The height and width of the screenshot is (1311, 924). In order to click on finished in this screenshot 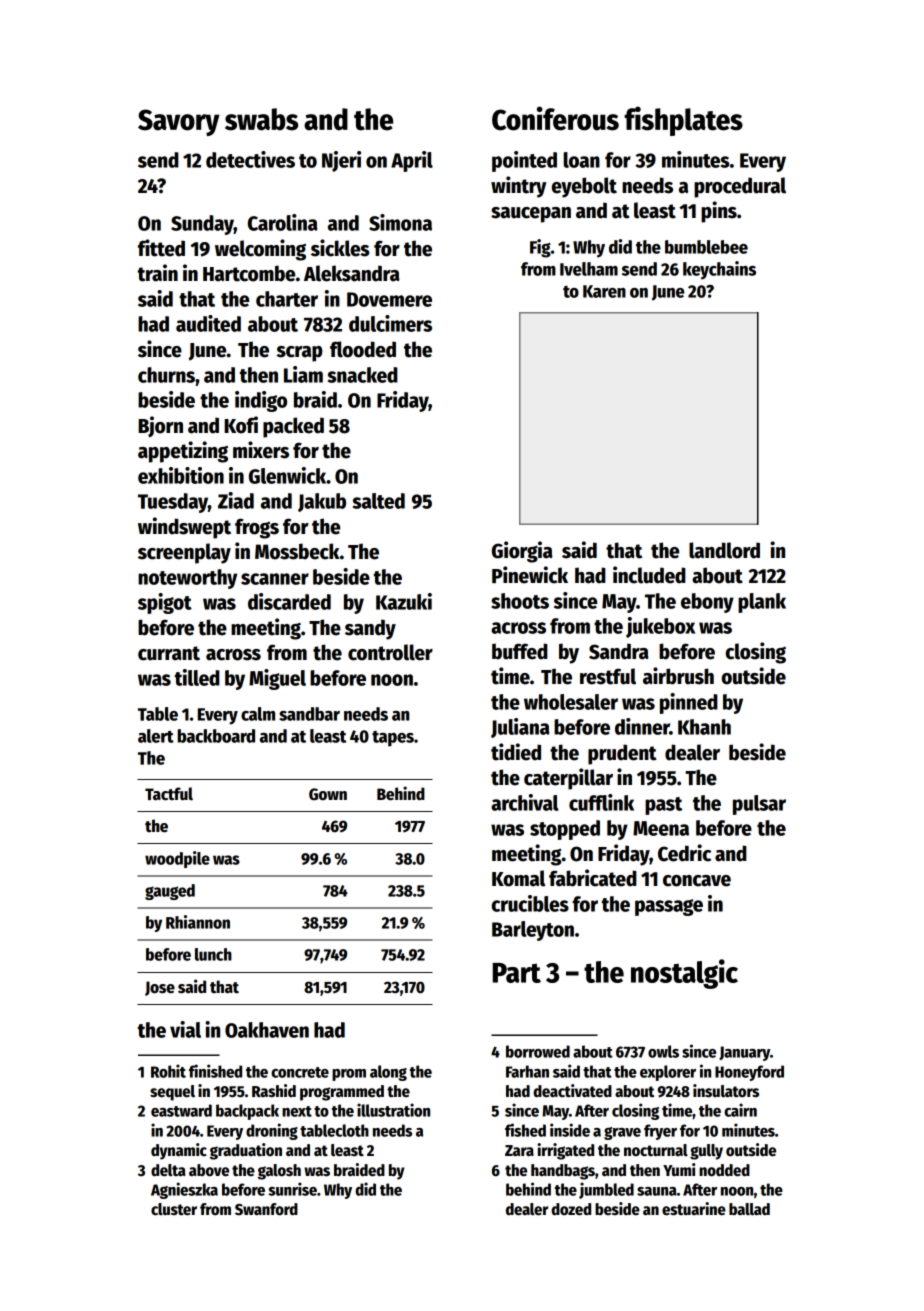, I will do `click(215, 1071)`.
